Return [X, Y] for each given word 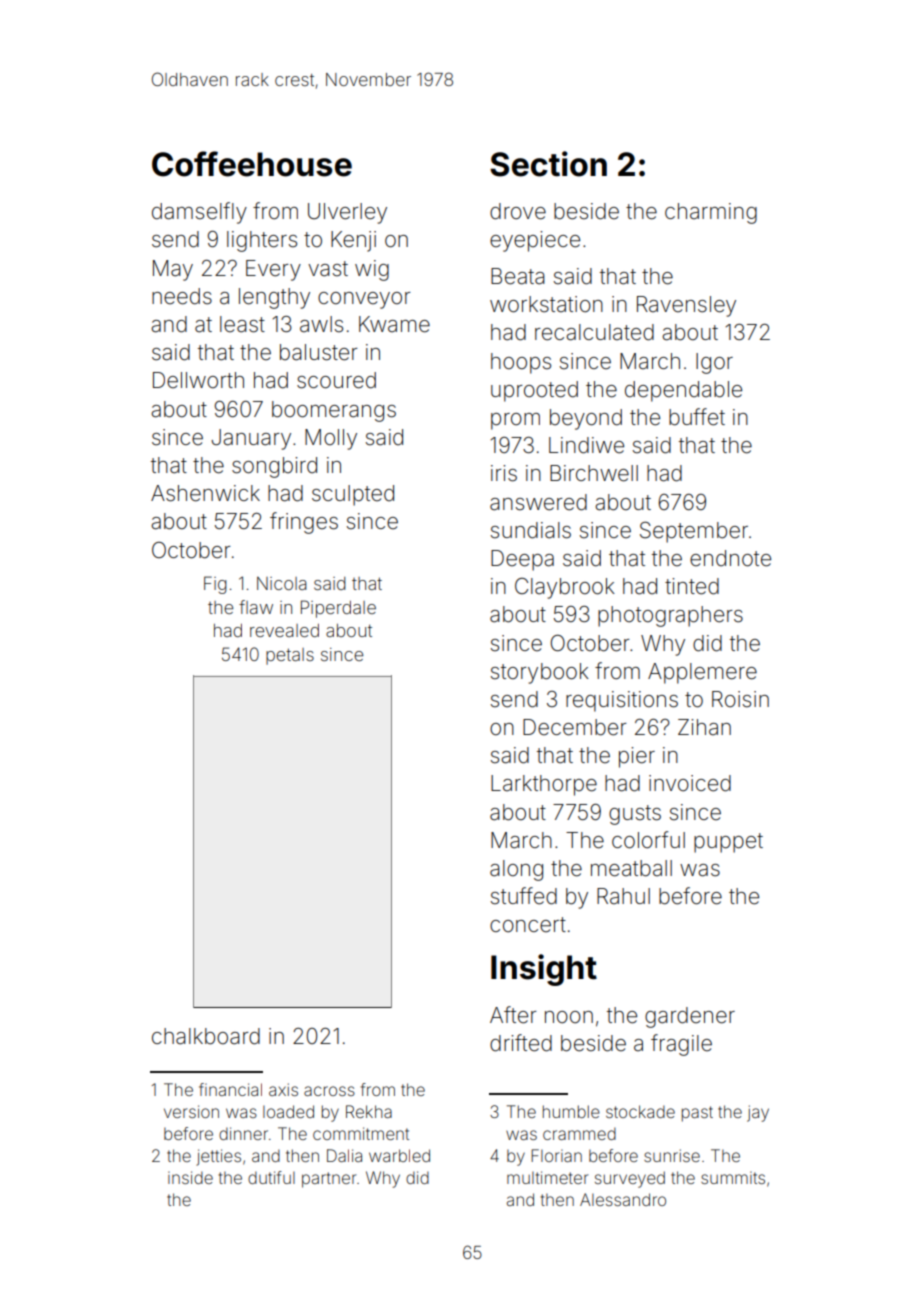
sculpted [353, 495]
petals [290, 656]
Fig [215, 585]
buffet [697, 417]
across [329, 1091]
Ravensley [686, 306]
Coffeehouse [252, 164]
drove [518, 211]
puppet [728, 843]
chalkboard [206, 1036]
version [191, 1111]
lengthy [274, 298]
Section [548, 164]
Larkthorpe [544, 785]
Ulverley [347, 213]
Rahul [623, 896]
